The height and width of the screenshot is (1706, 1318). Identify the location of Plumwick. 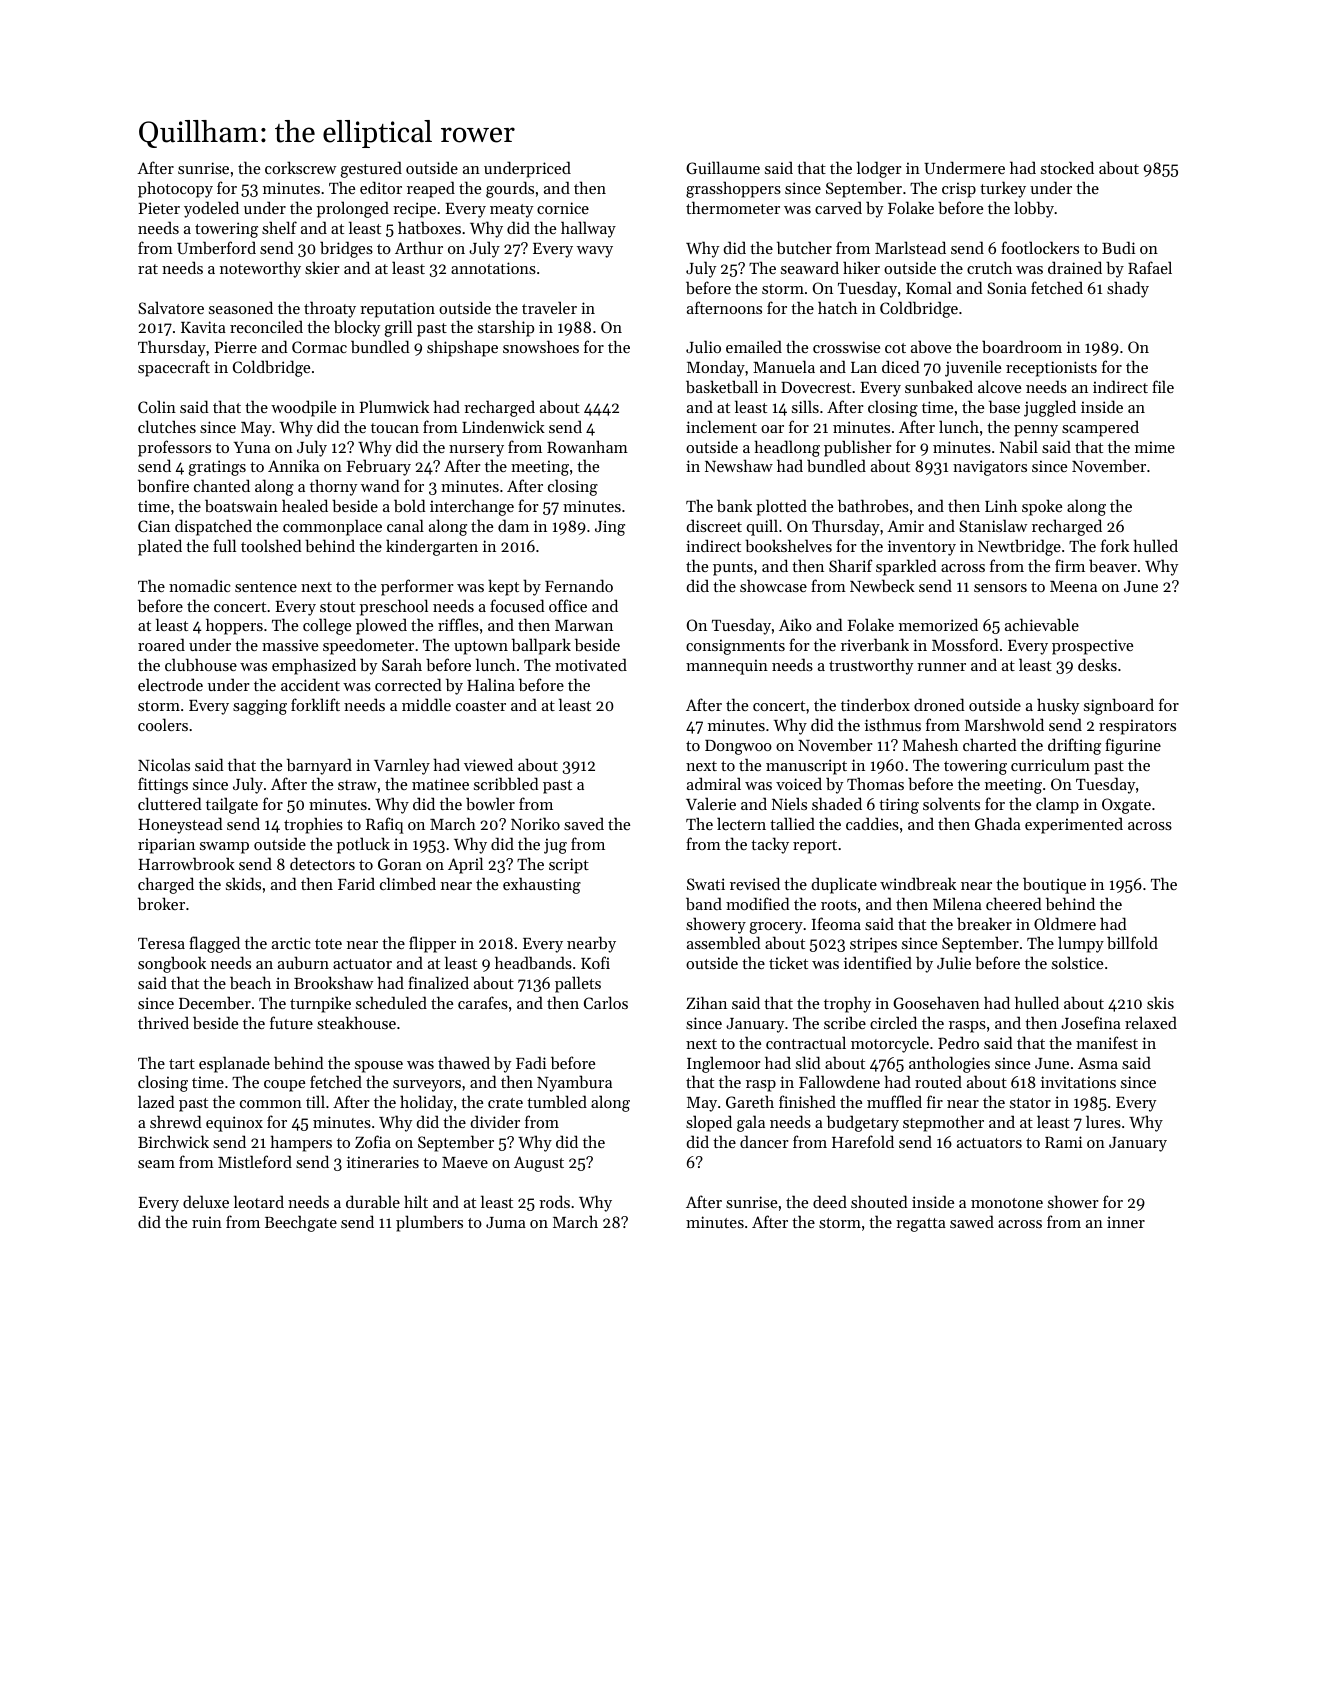
(394, 406).
